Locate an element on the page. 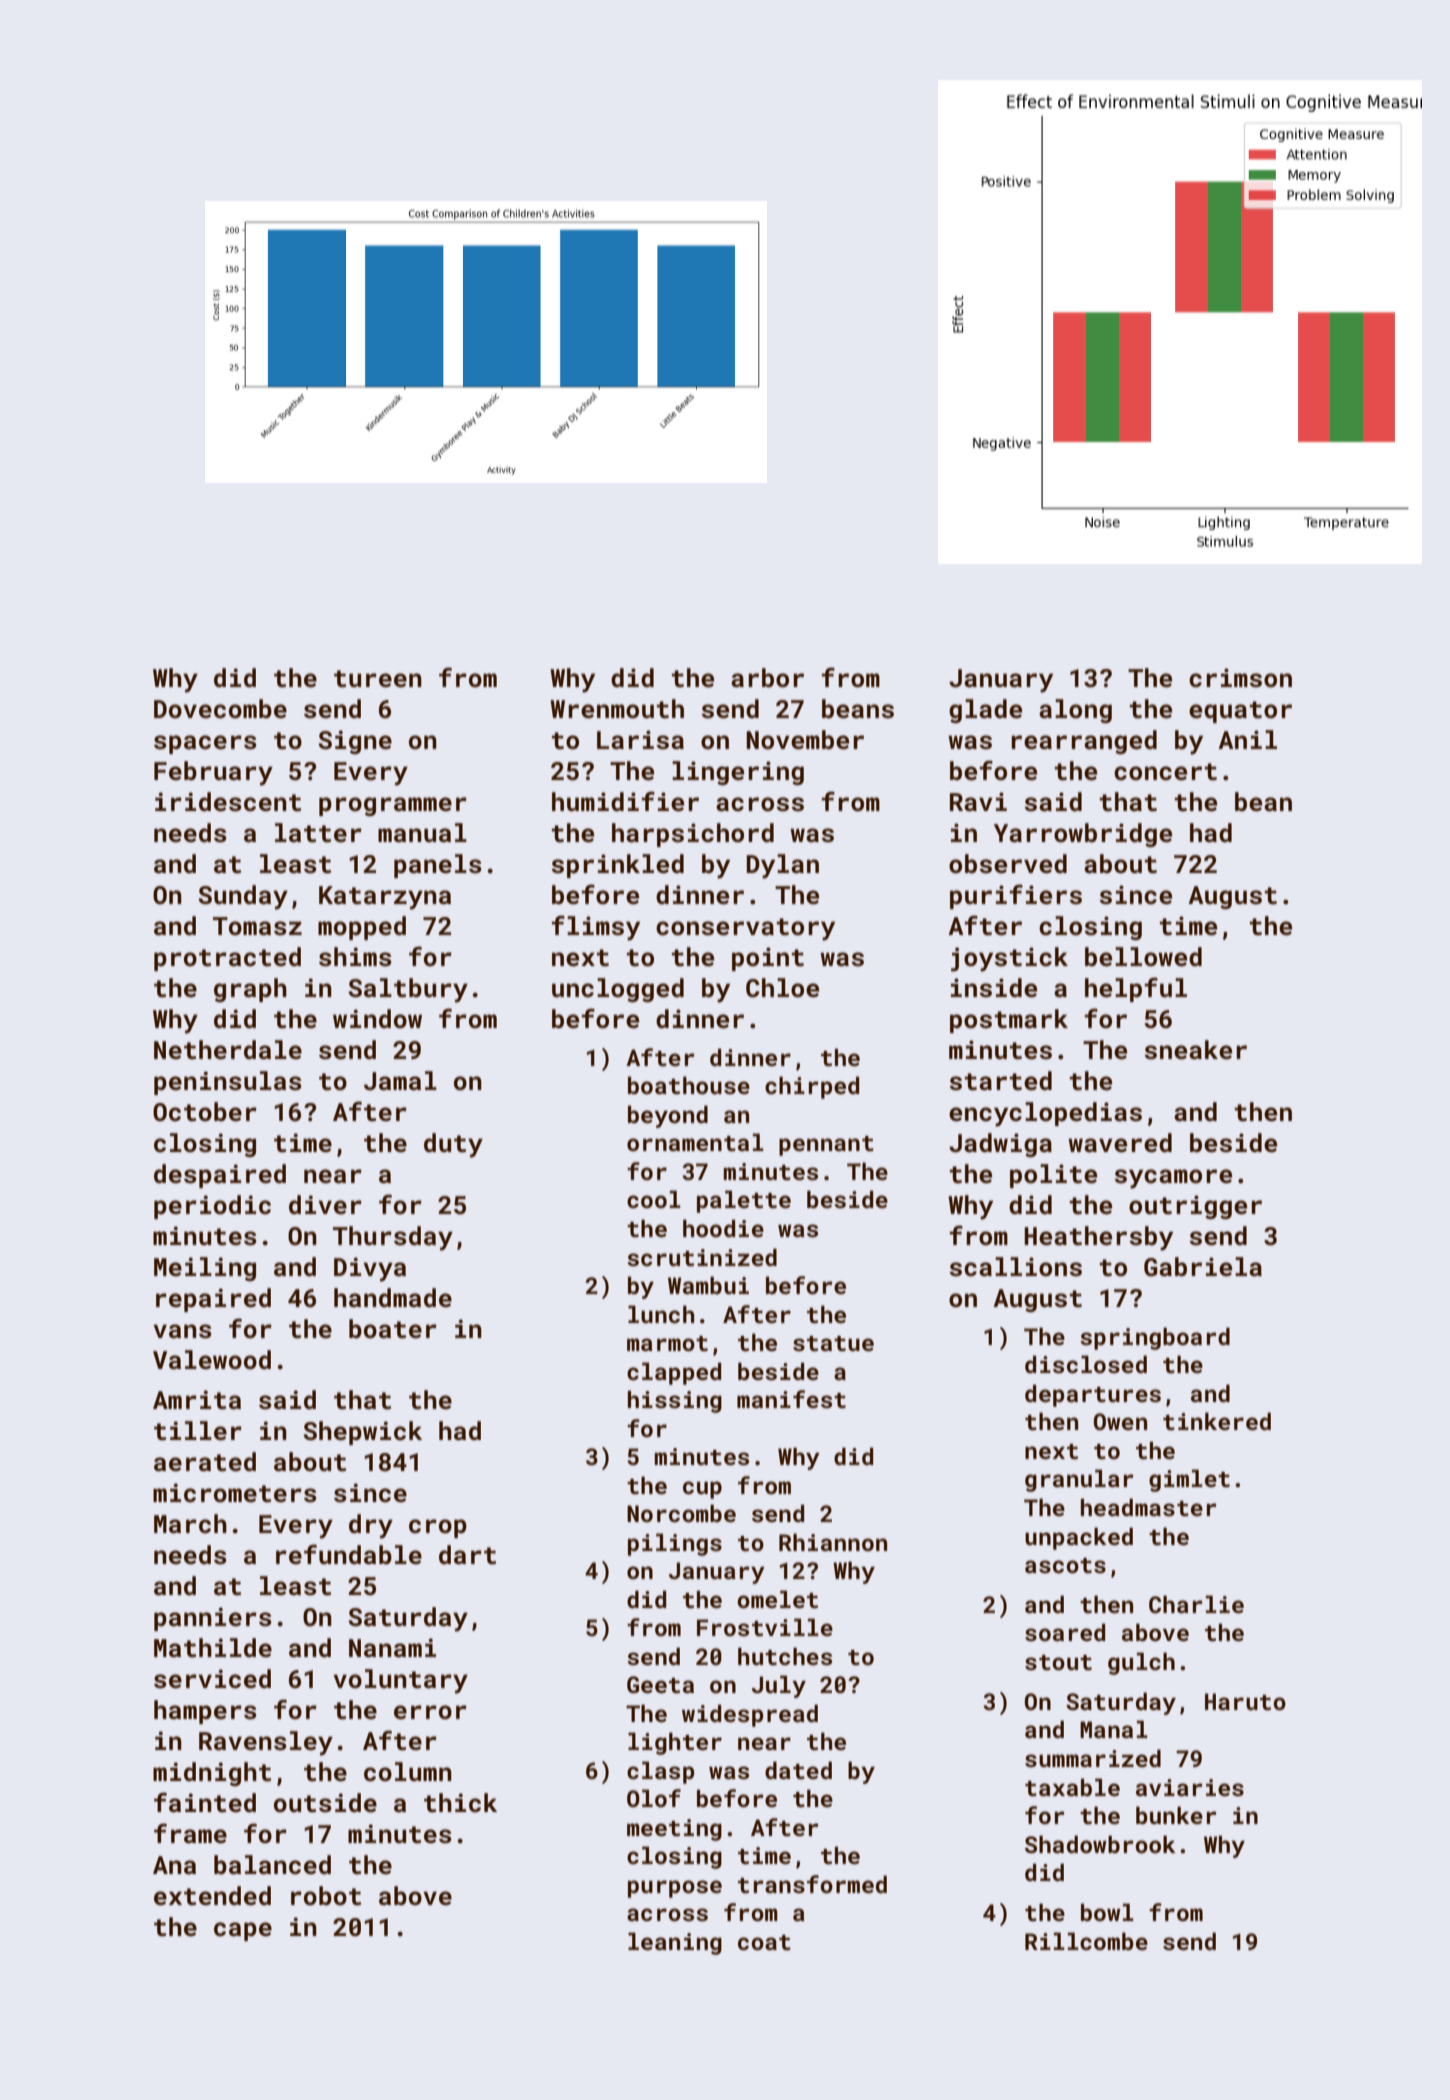 This document has width=1450, height=2100. leaning is located at coordinates (675, 1943).
